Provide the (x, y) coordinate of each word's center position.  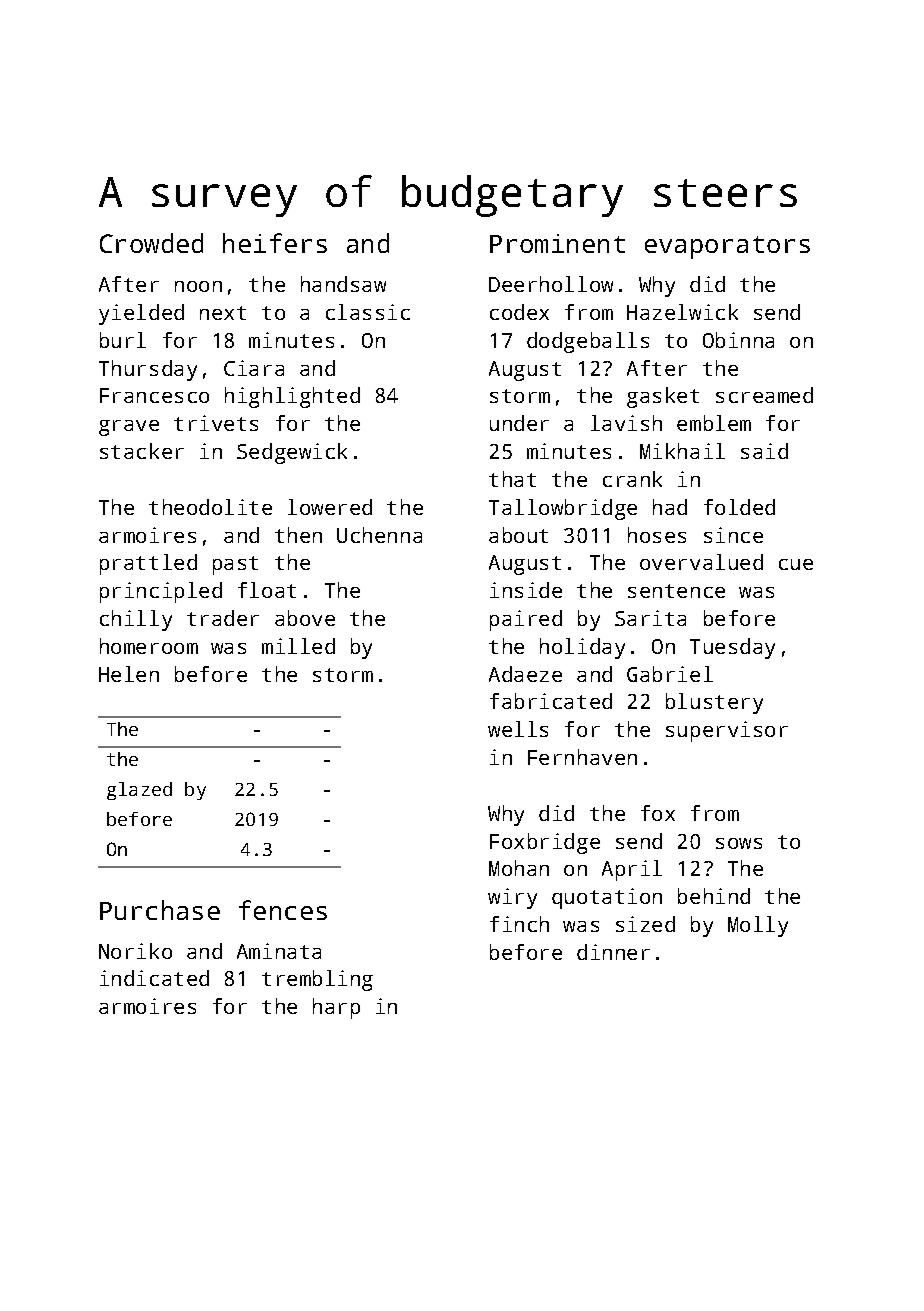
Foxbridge (545, 843)
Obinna (738, 340)
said (764, 451)
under (519, 423)
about (518, 535)
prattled (148, 564)
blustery (714, 703)
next (223, 313)
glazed (139, 791)
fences (283, 910)
